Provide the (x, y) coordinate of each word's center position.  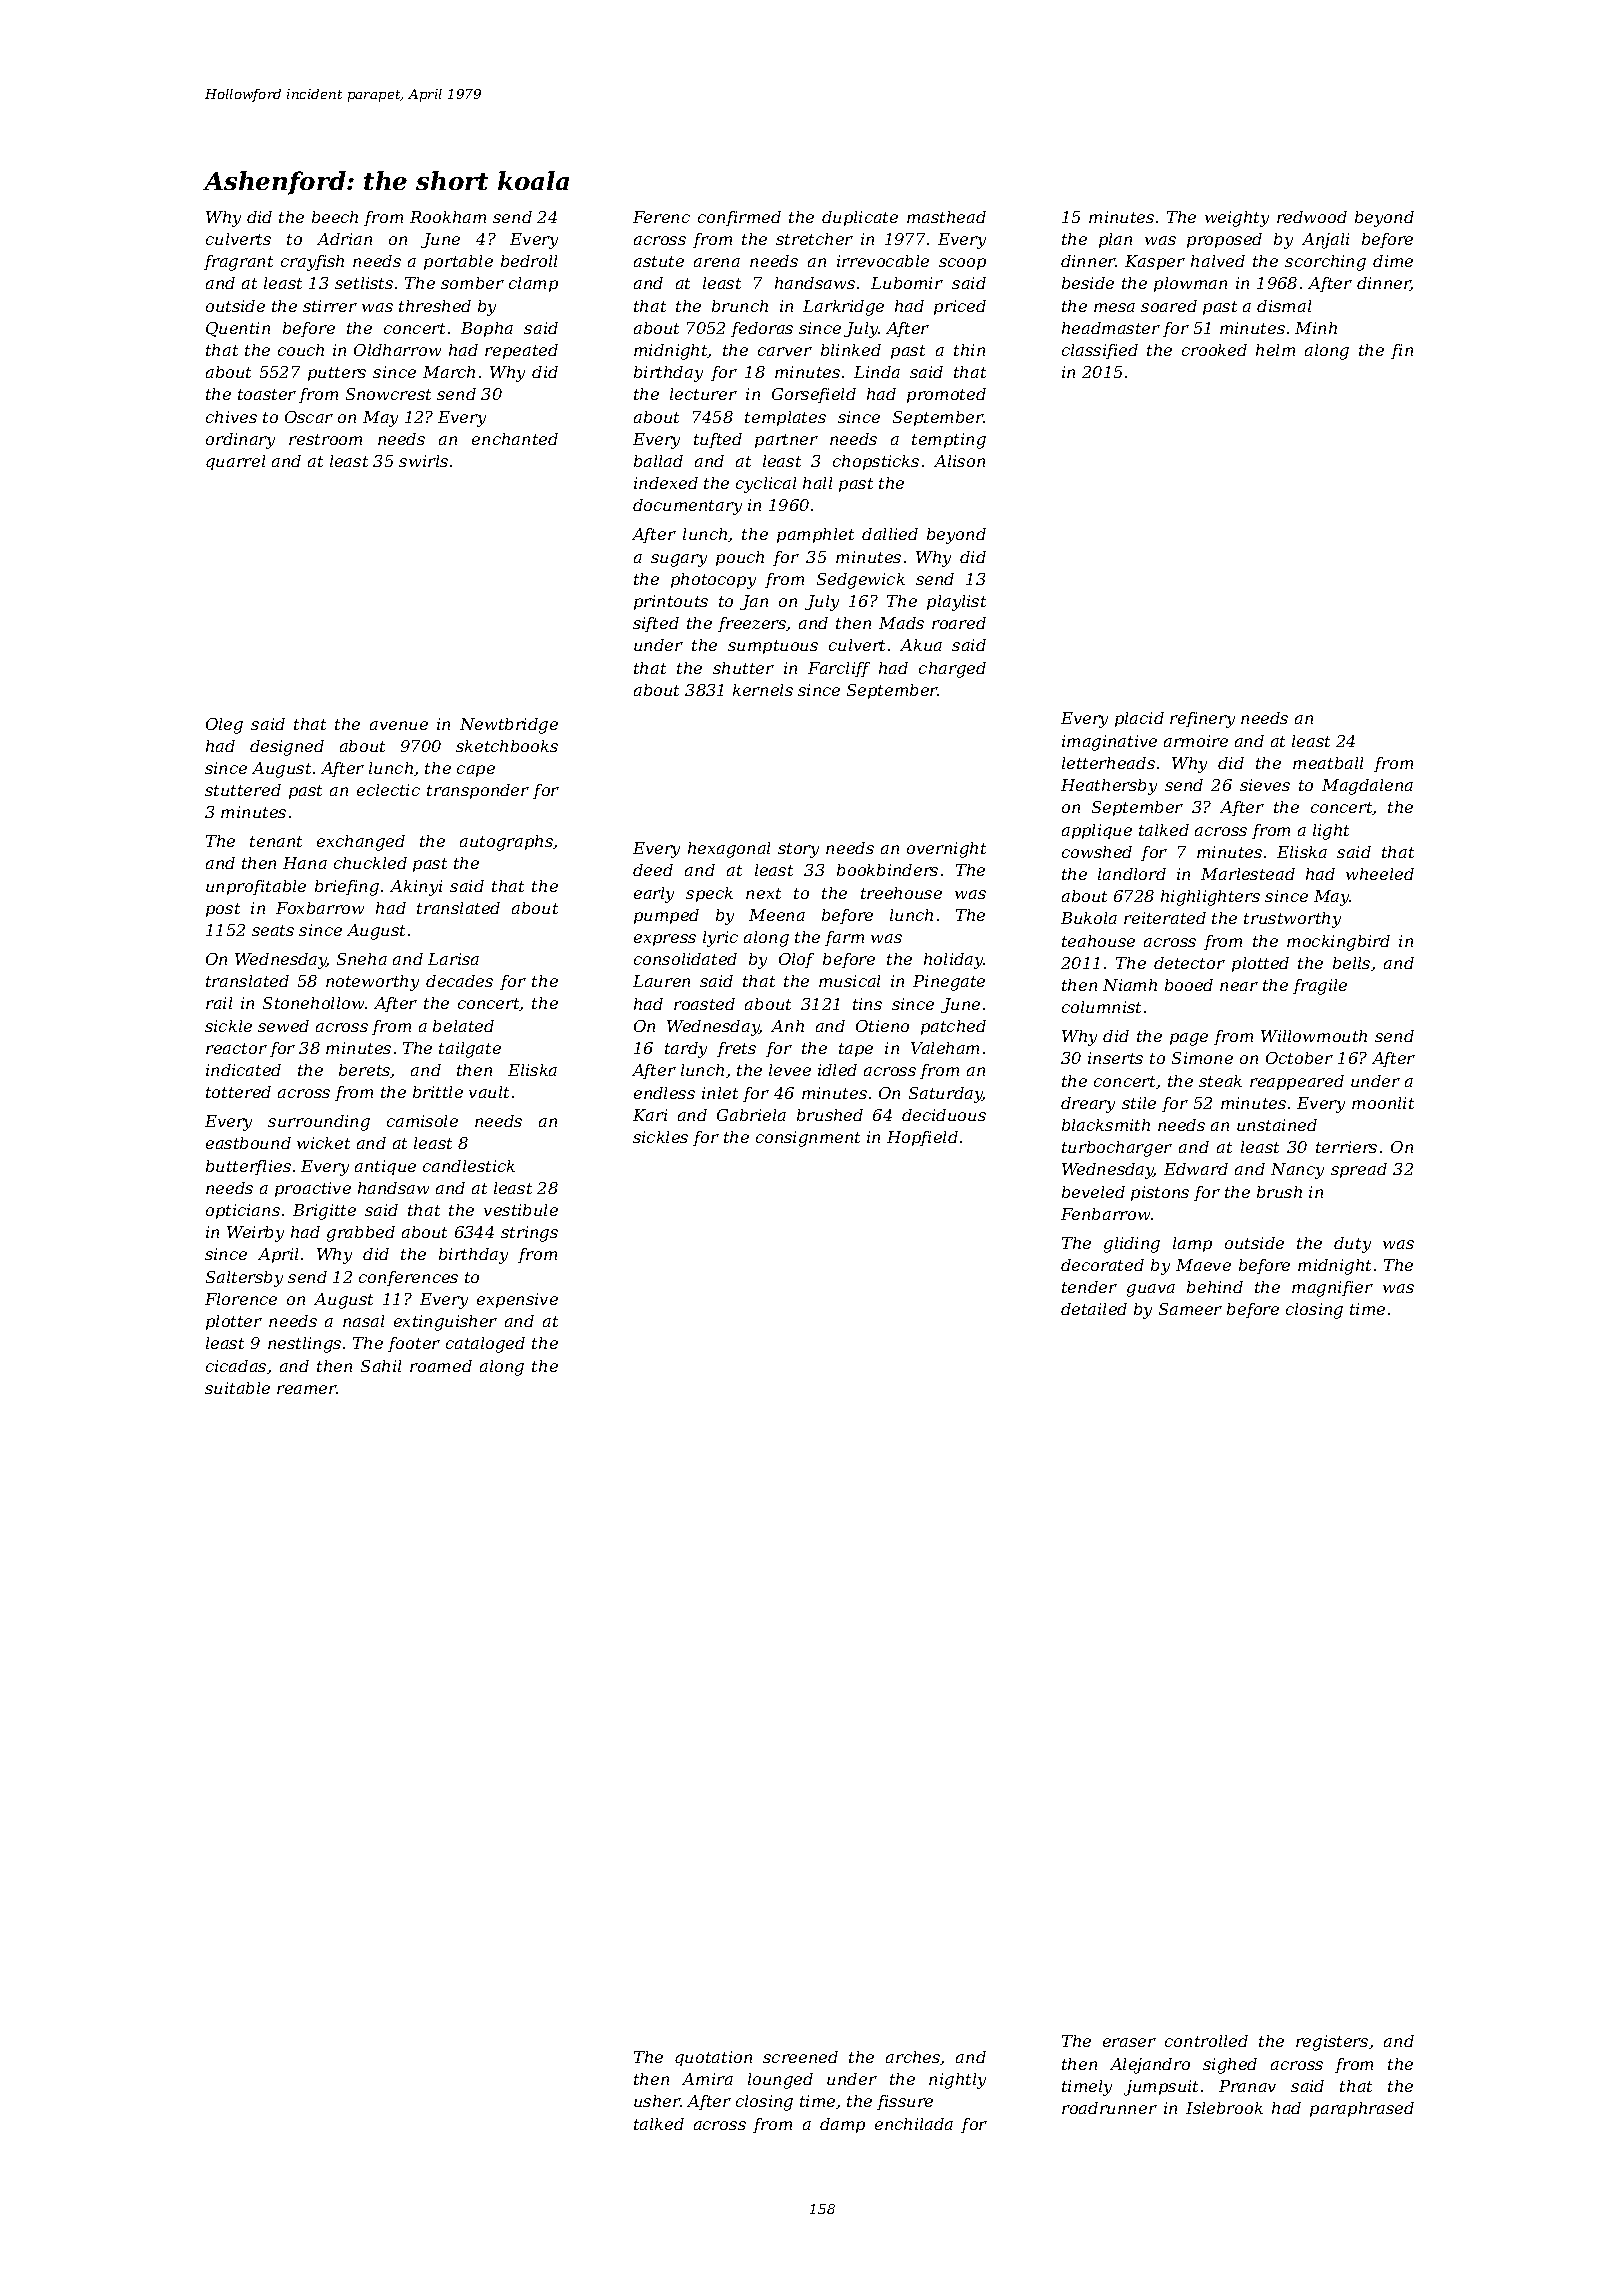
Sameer (1190, 1309)
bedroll (529, 261)
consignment (808, 1139)
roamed (441, 1366)
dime (1393, 261)
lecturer (703, 394)
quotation (713, 2058)
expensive (517, 1300)
